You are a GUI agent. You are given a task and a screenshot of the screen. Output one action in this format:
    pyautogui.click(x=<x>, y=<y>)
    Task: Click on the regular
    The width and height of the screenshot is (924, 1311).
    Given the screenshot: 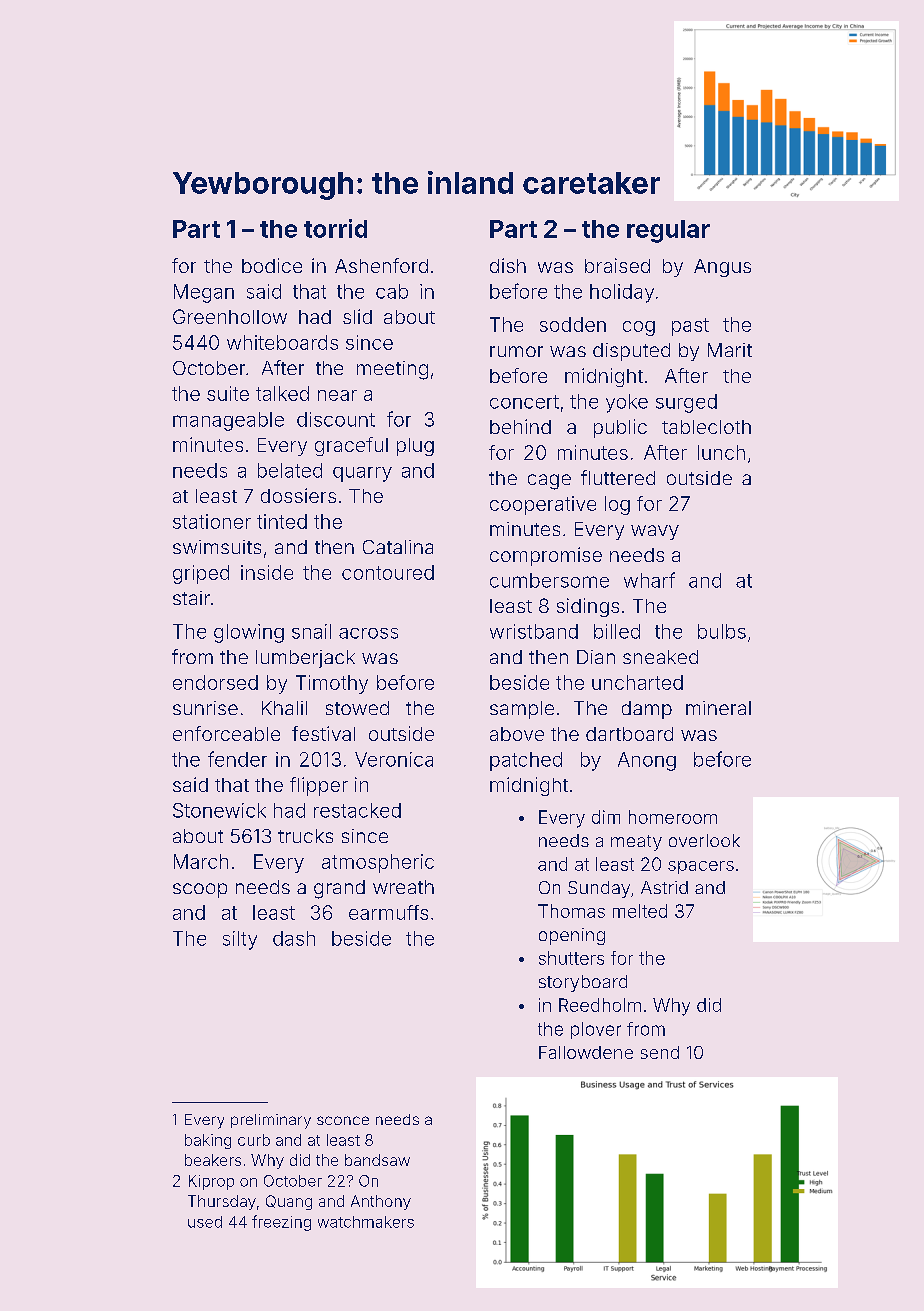 What is the action you would take?
    pyautogui.click(x=668, y=231)
